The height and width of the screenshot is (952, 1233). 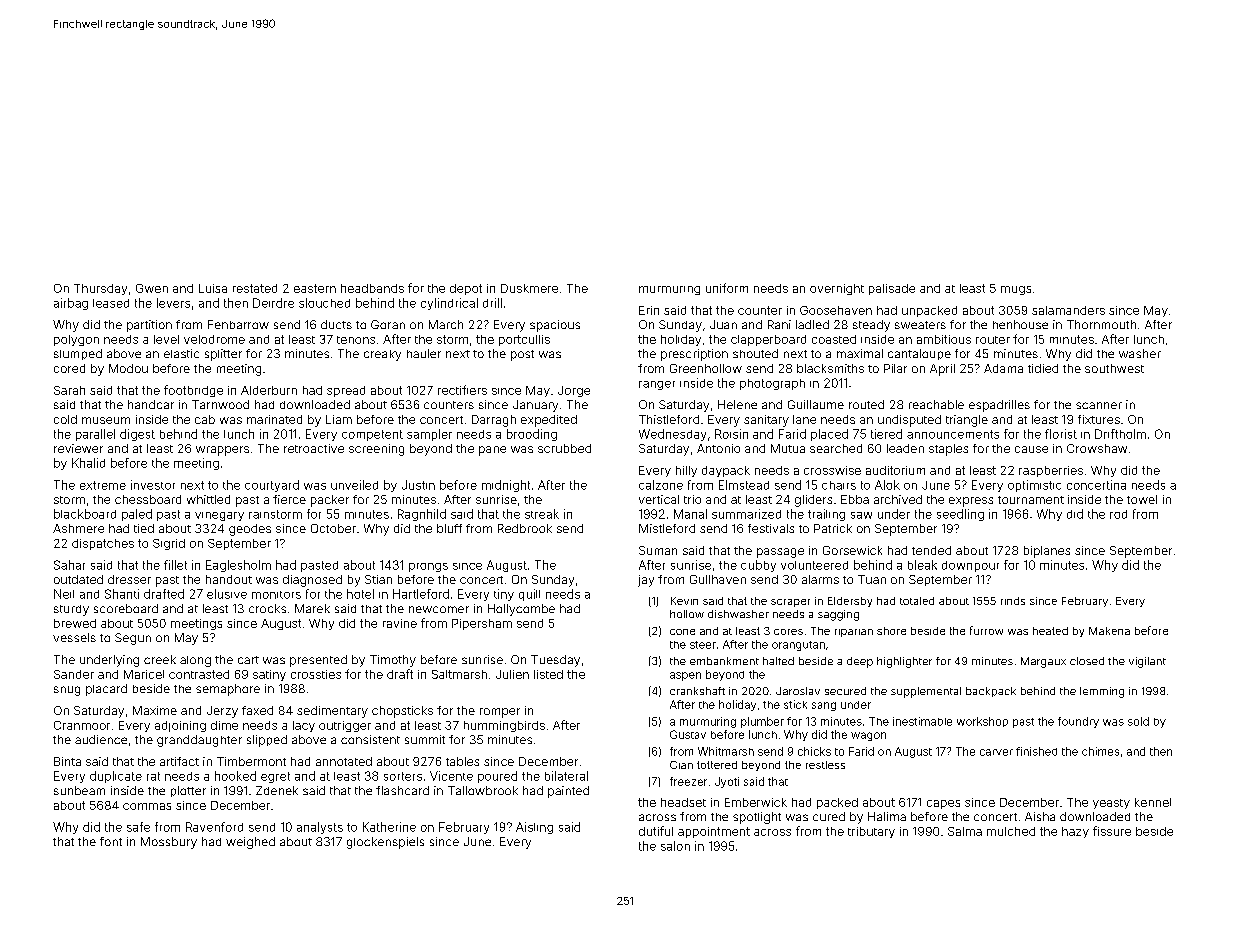 I want to click on ravine, so click(x=400, y=623).
